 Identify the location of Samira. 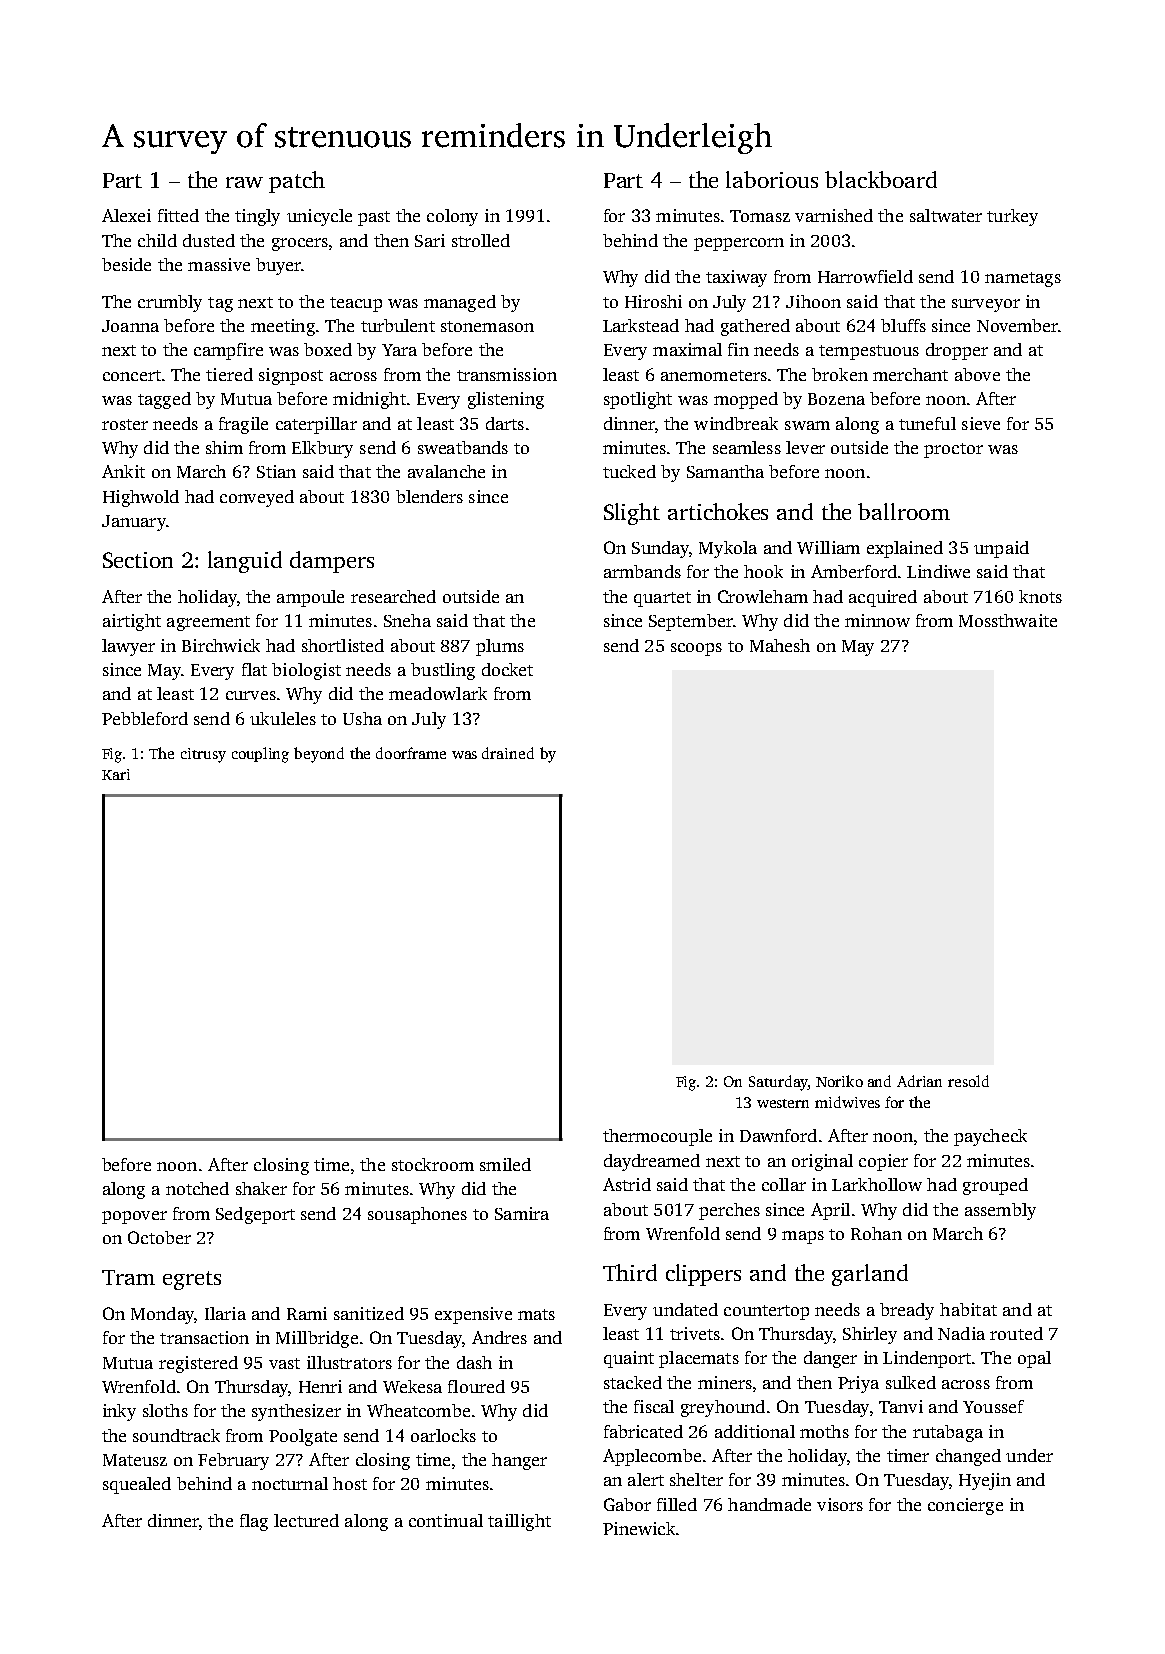
(522, 1213).
